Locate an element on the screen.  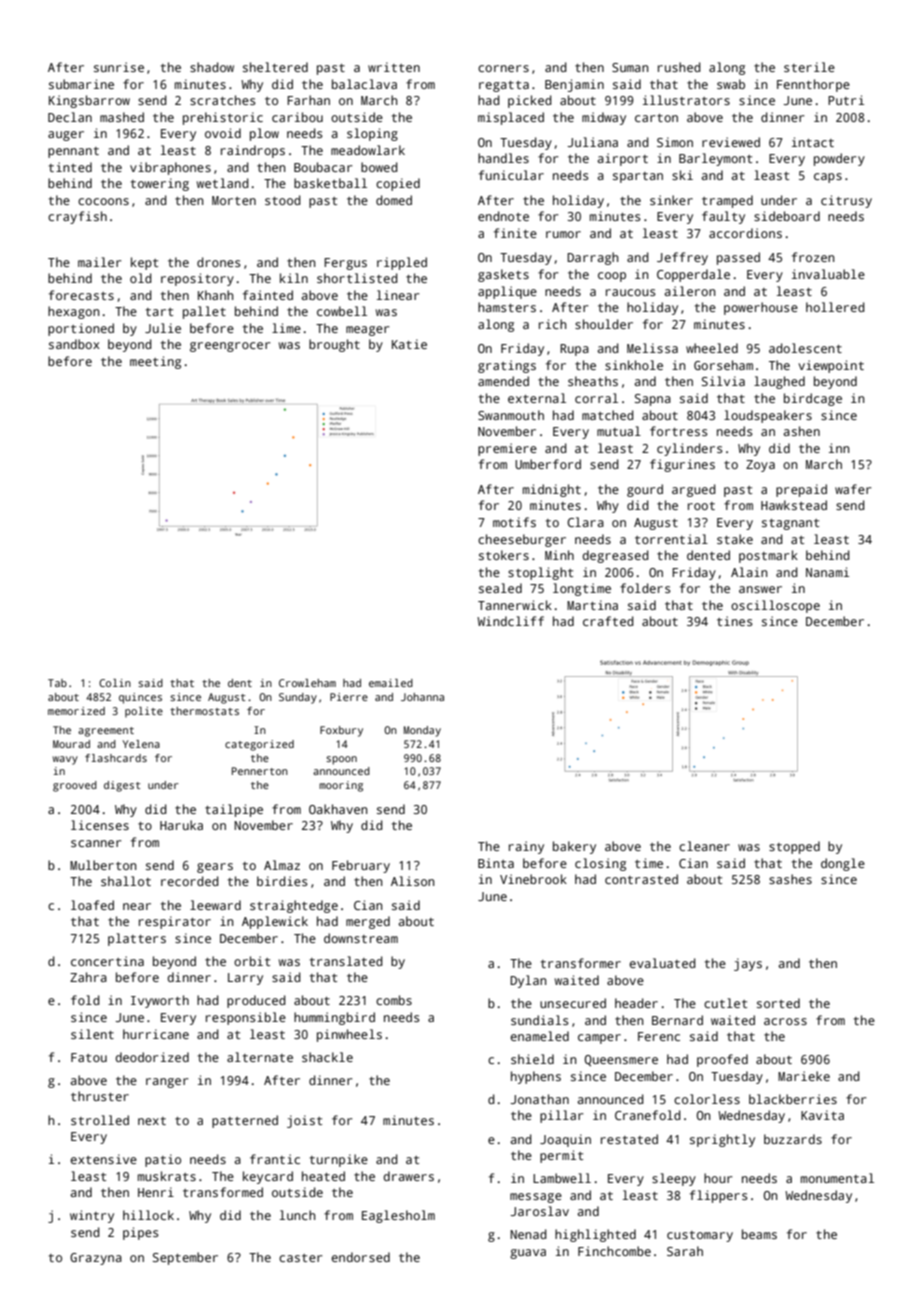
repository is located at coordinates (197, 279).
